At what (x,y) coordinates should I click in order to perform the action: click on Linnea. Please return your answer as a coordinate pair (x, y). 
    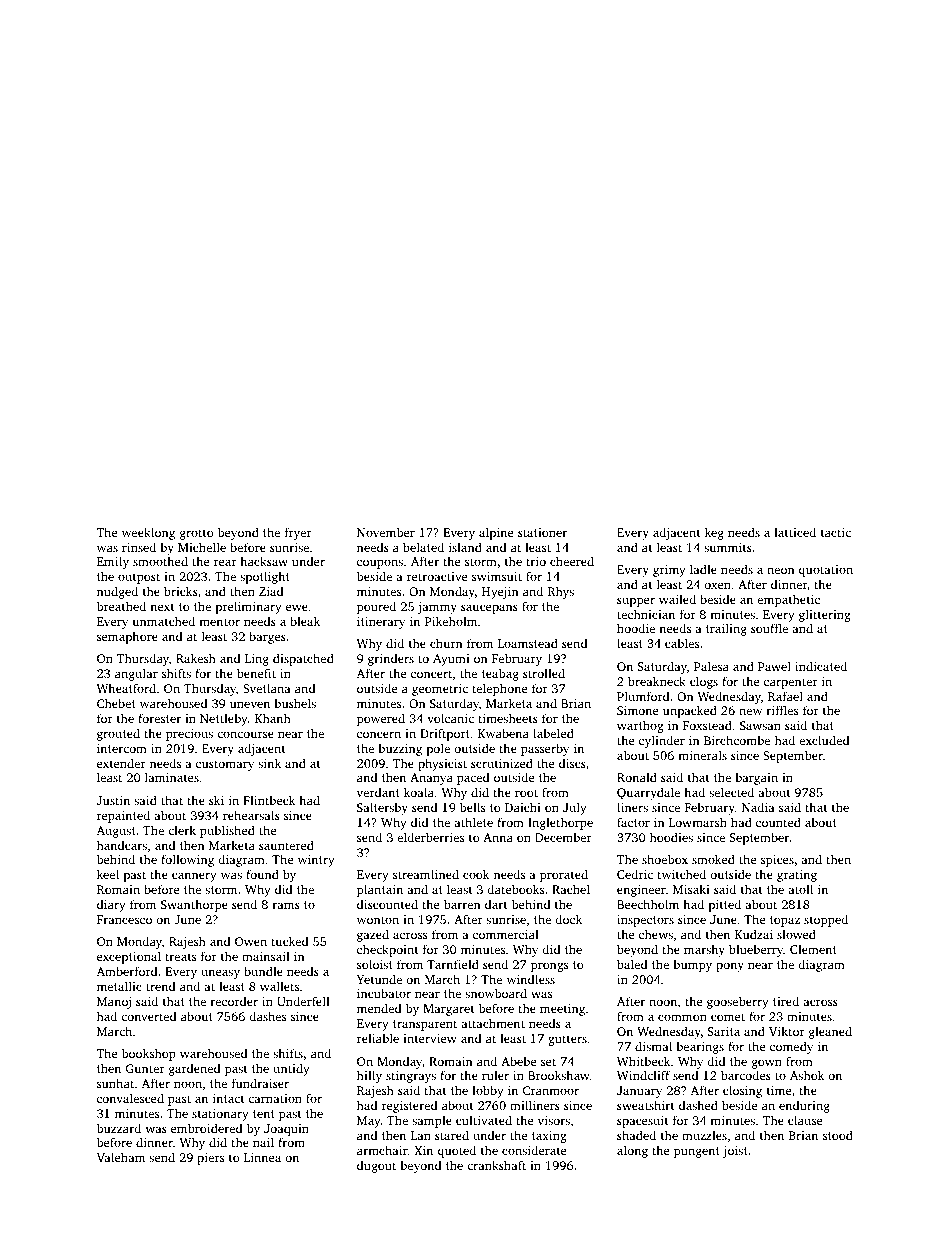
    Looking at the image, I should click on (262, 1157).
